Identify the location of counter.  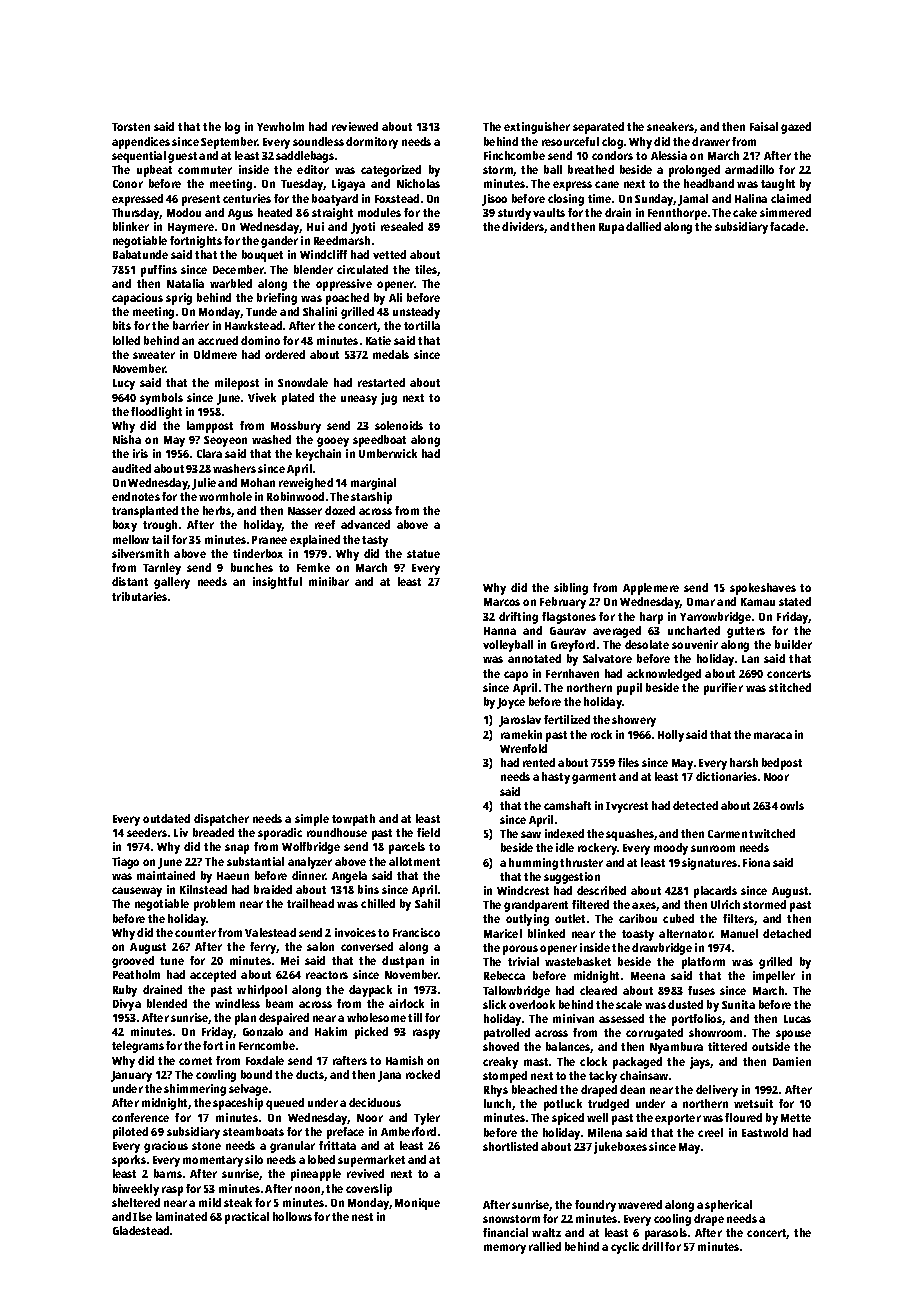
(195, 933).
